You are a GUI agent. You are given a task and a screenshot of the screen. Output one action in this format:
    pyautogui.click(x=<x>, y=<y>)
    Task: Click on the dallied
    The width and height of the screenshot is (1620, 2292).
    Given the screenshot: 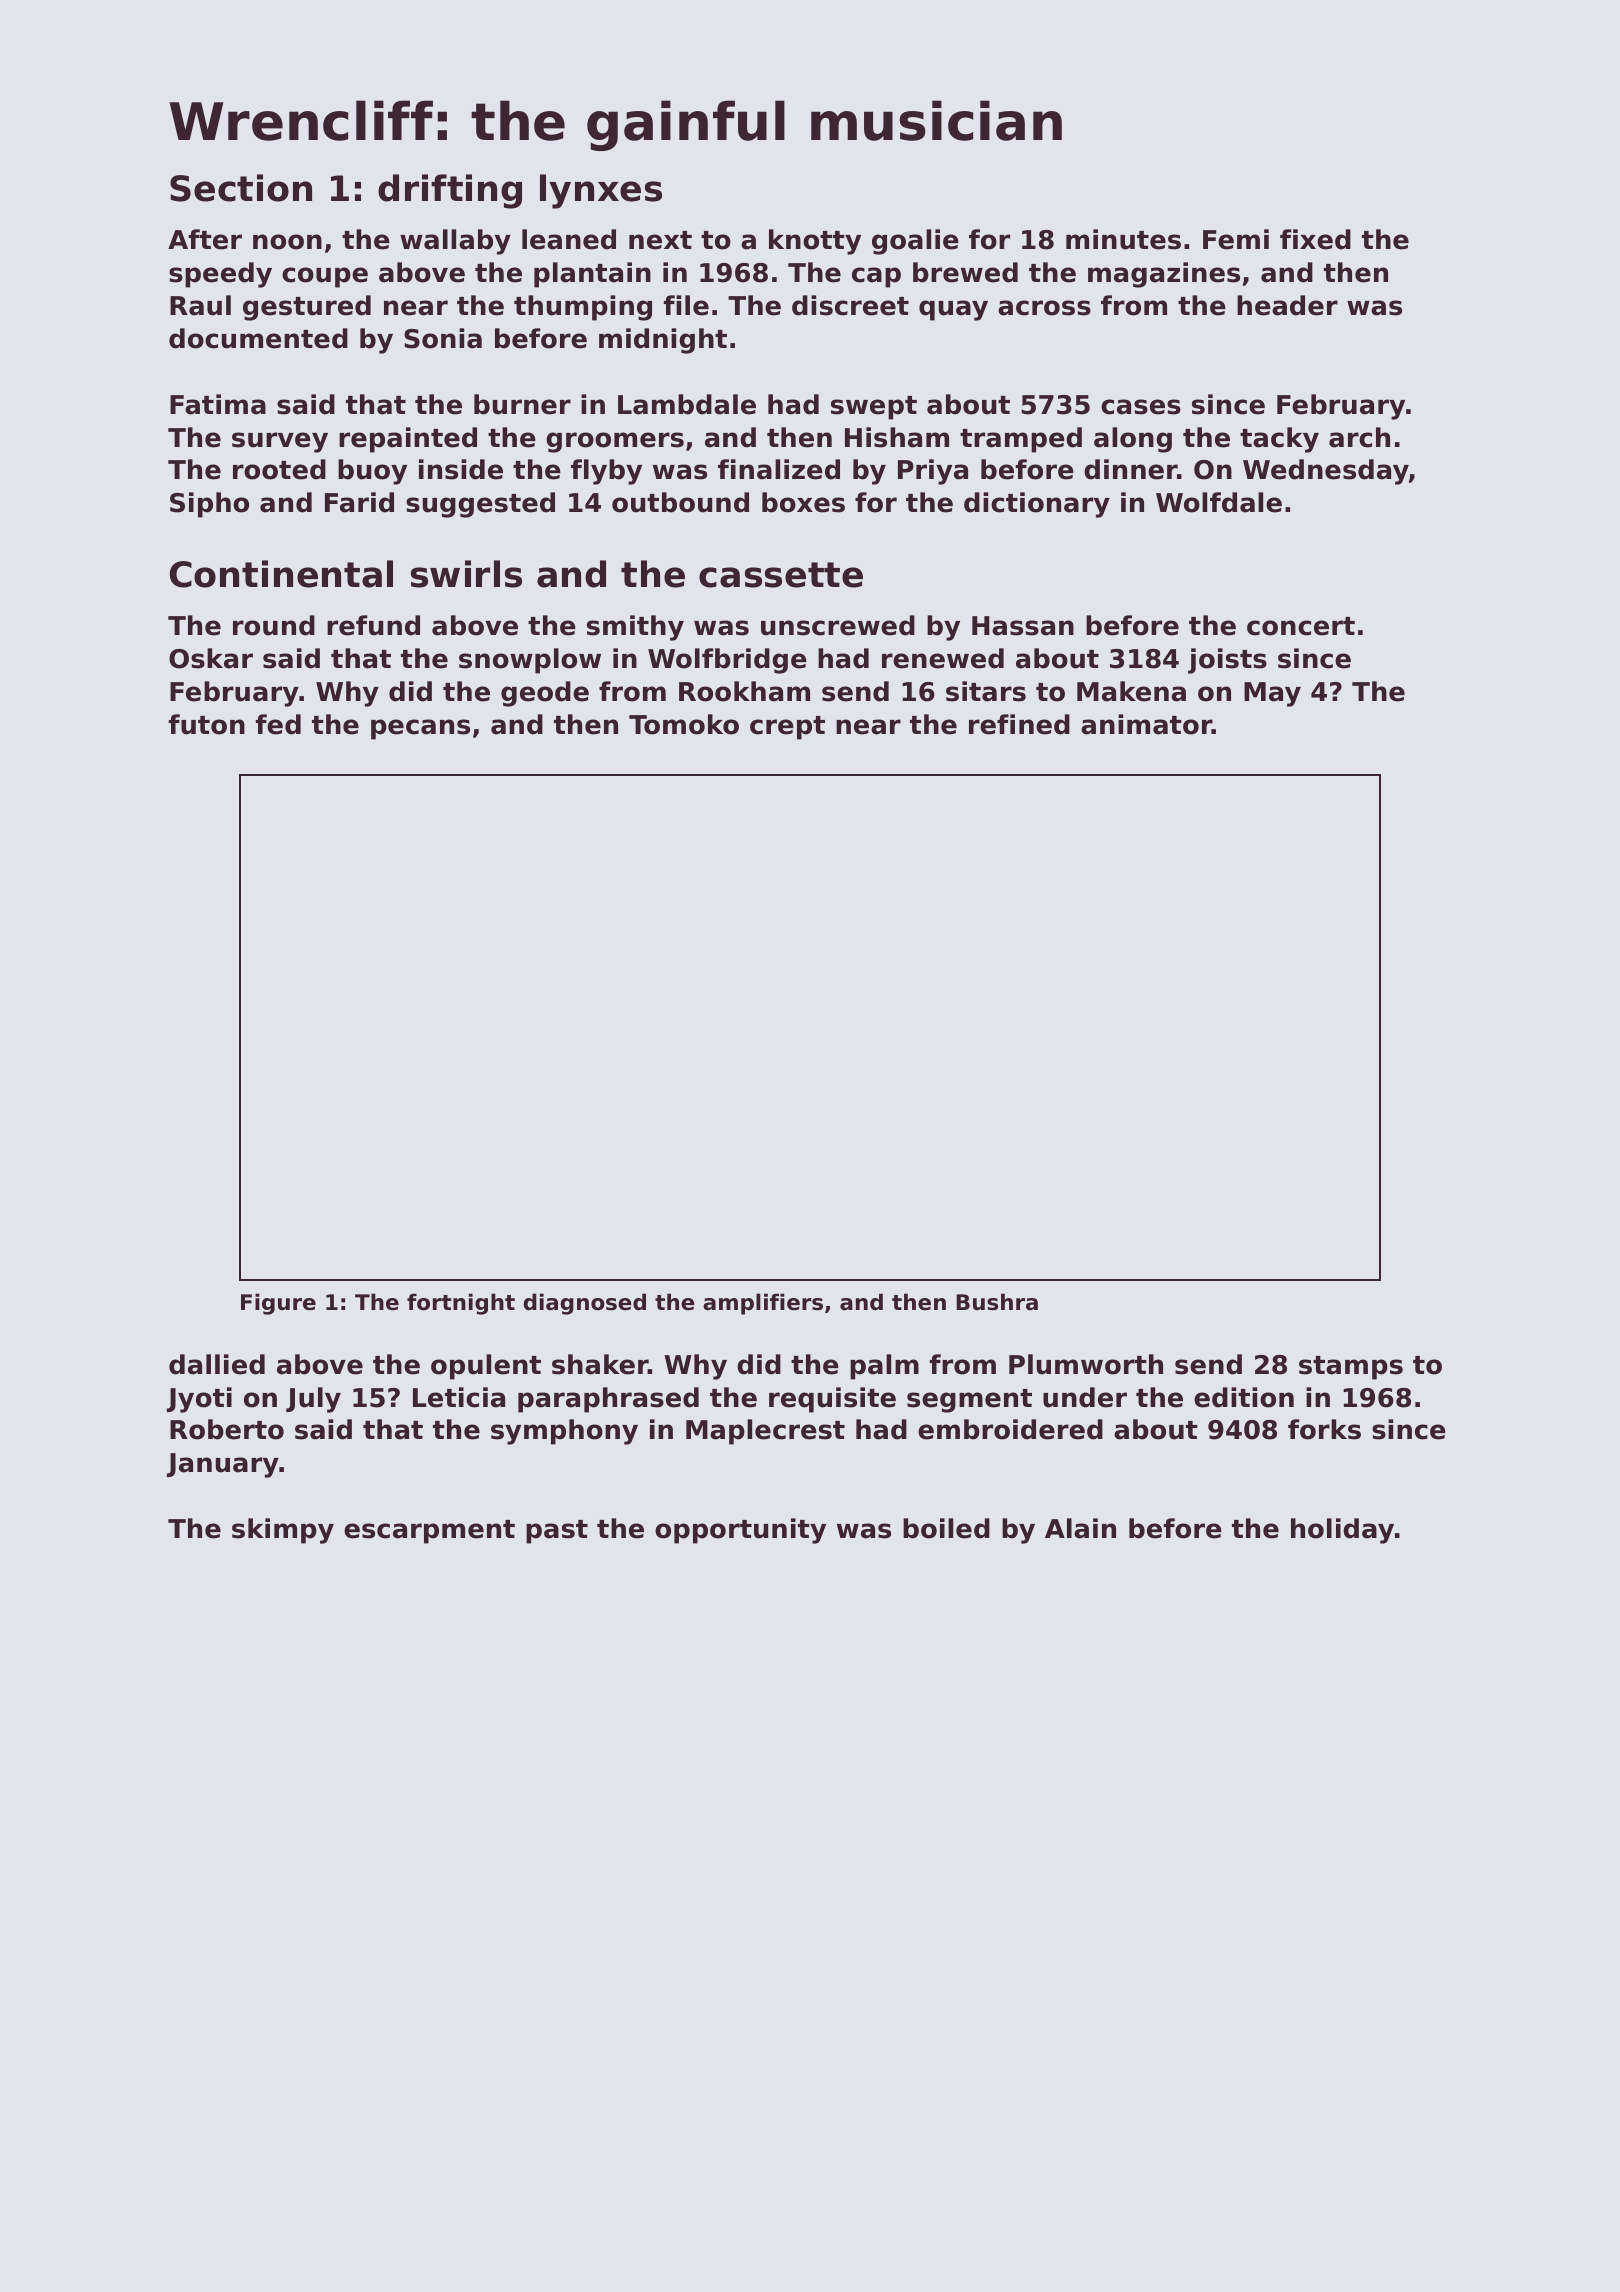 What is the action you would take?
    pyautogui.click(x=217, y=1364)
